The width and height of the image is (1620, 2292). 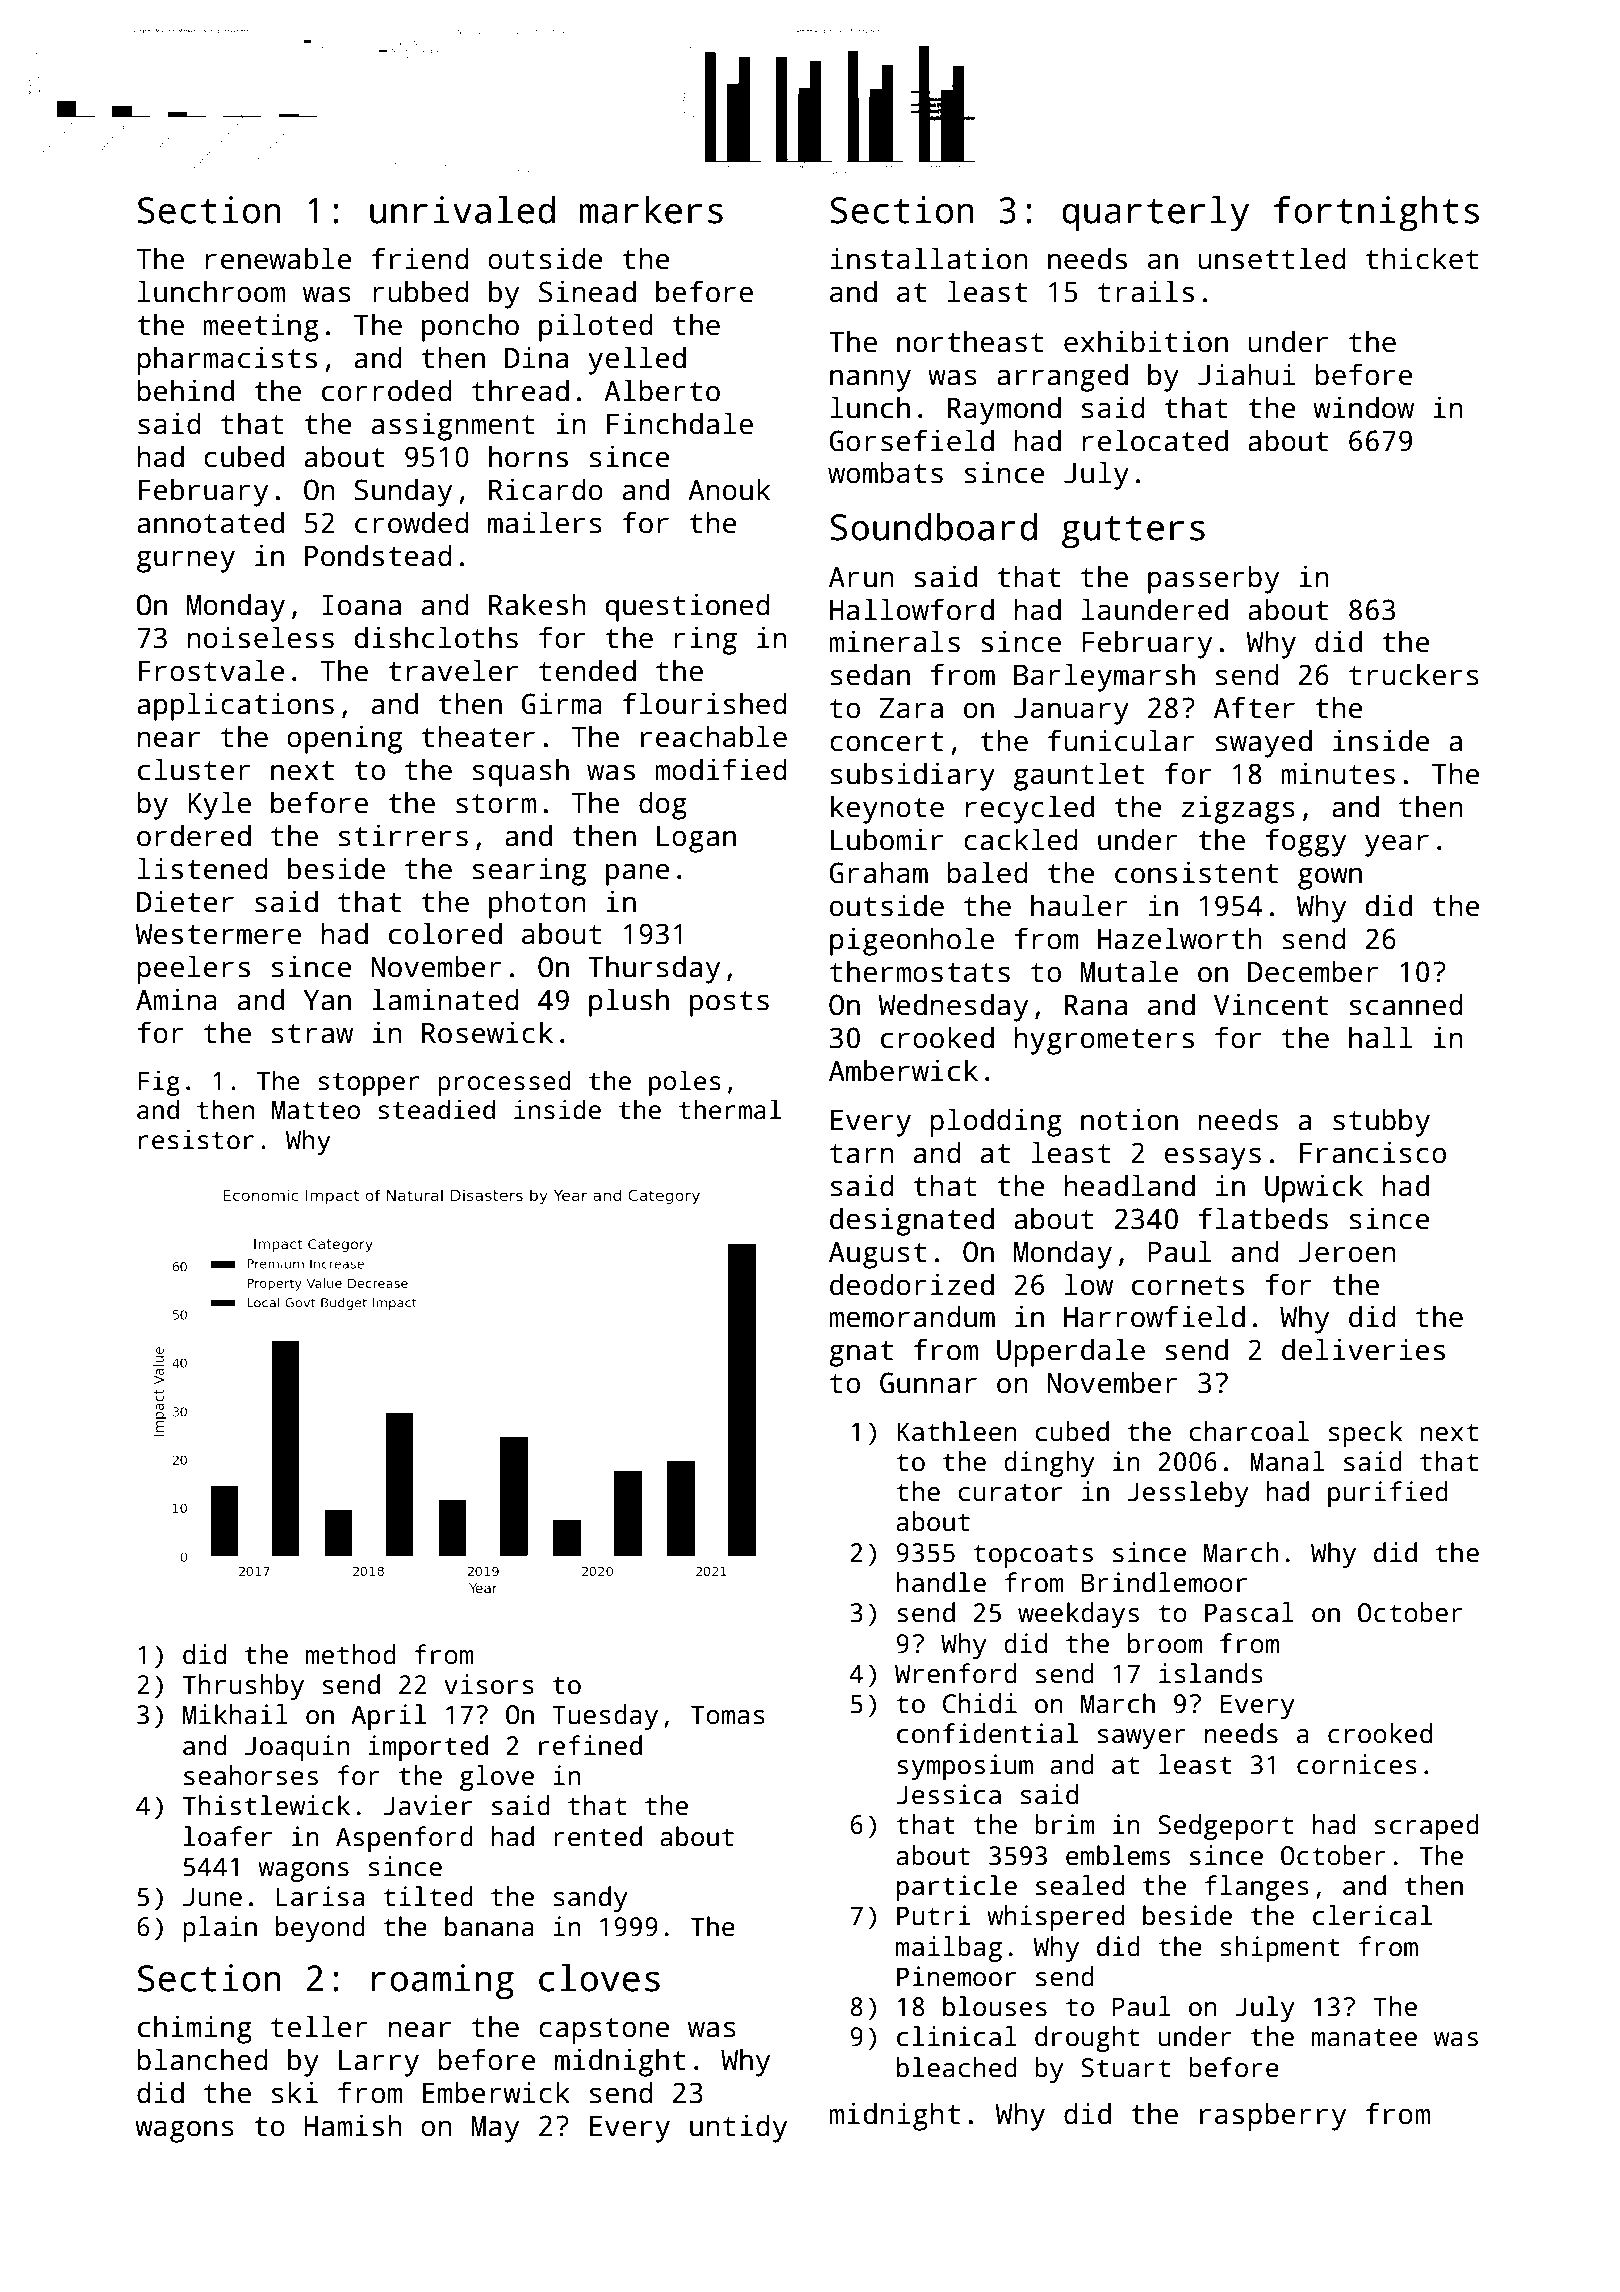 What do you see at coordinates (1187, 1494) in the image?
I see `Jessleby` at bounding box center [1187, 1494].
